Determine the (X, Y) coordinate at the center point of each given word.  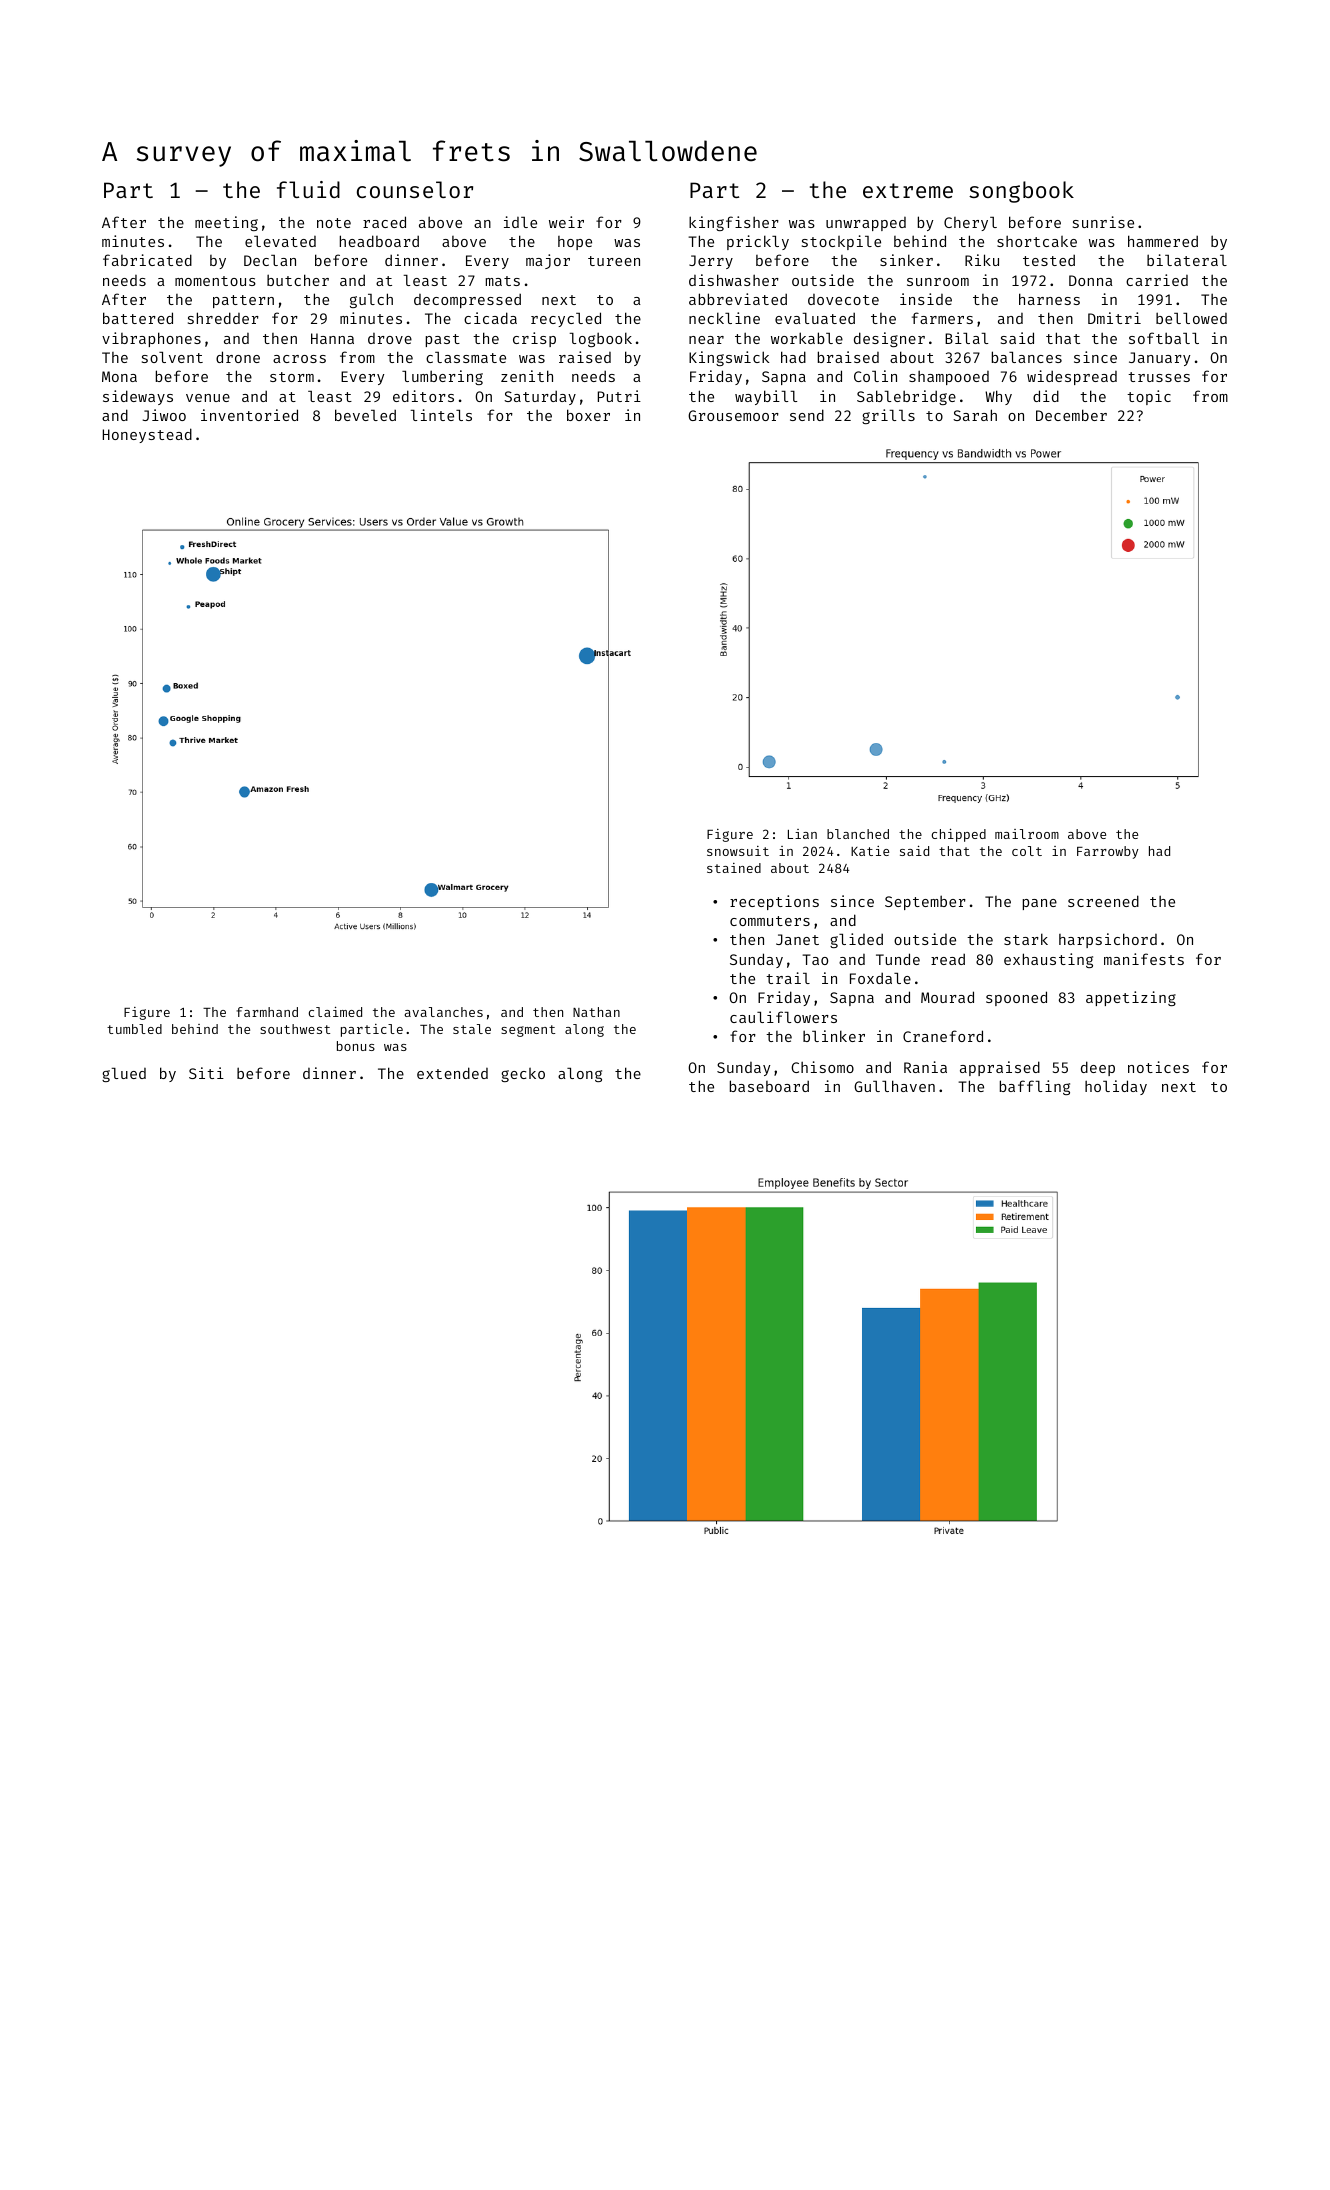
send (807, 415)
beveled (365, 415)
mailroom (1027, 834)
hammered (1163, 241)
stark (1026, 939)
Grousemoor (733, 415)
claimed (335, 1012)
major (548, 261)
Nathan (596, 1012)
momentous (215, 281)
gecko (523, 1075)
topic (1149, 397)
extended (452, 1073)
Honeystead (147, 435)
